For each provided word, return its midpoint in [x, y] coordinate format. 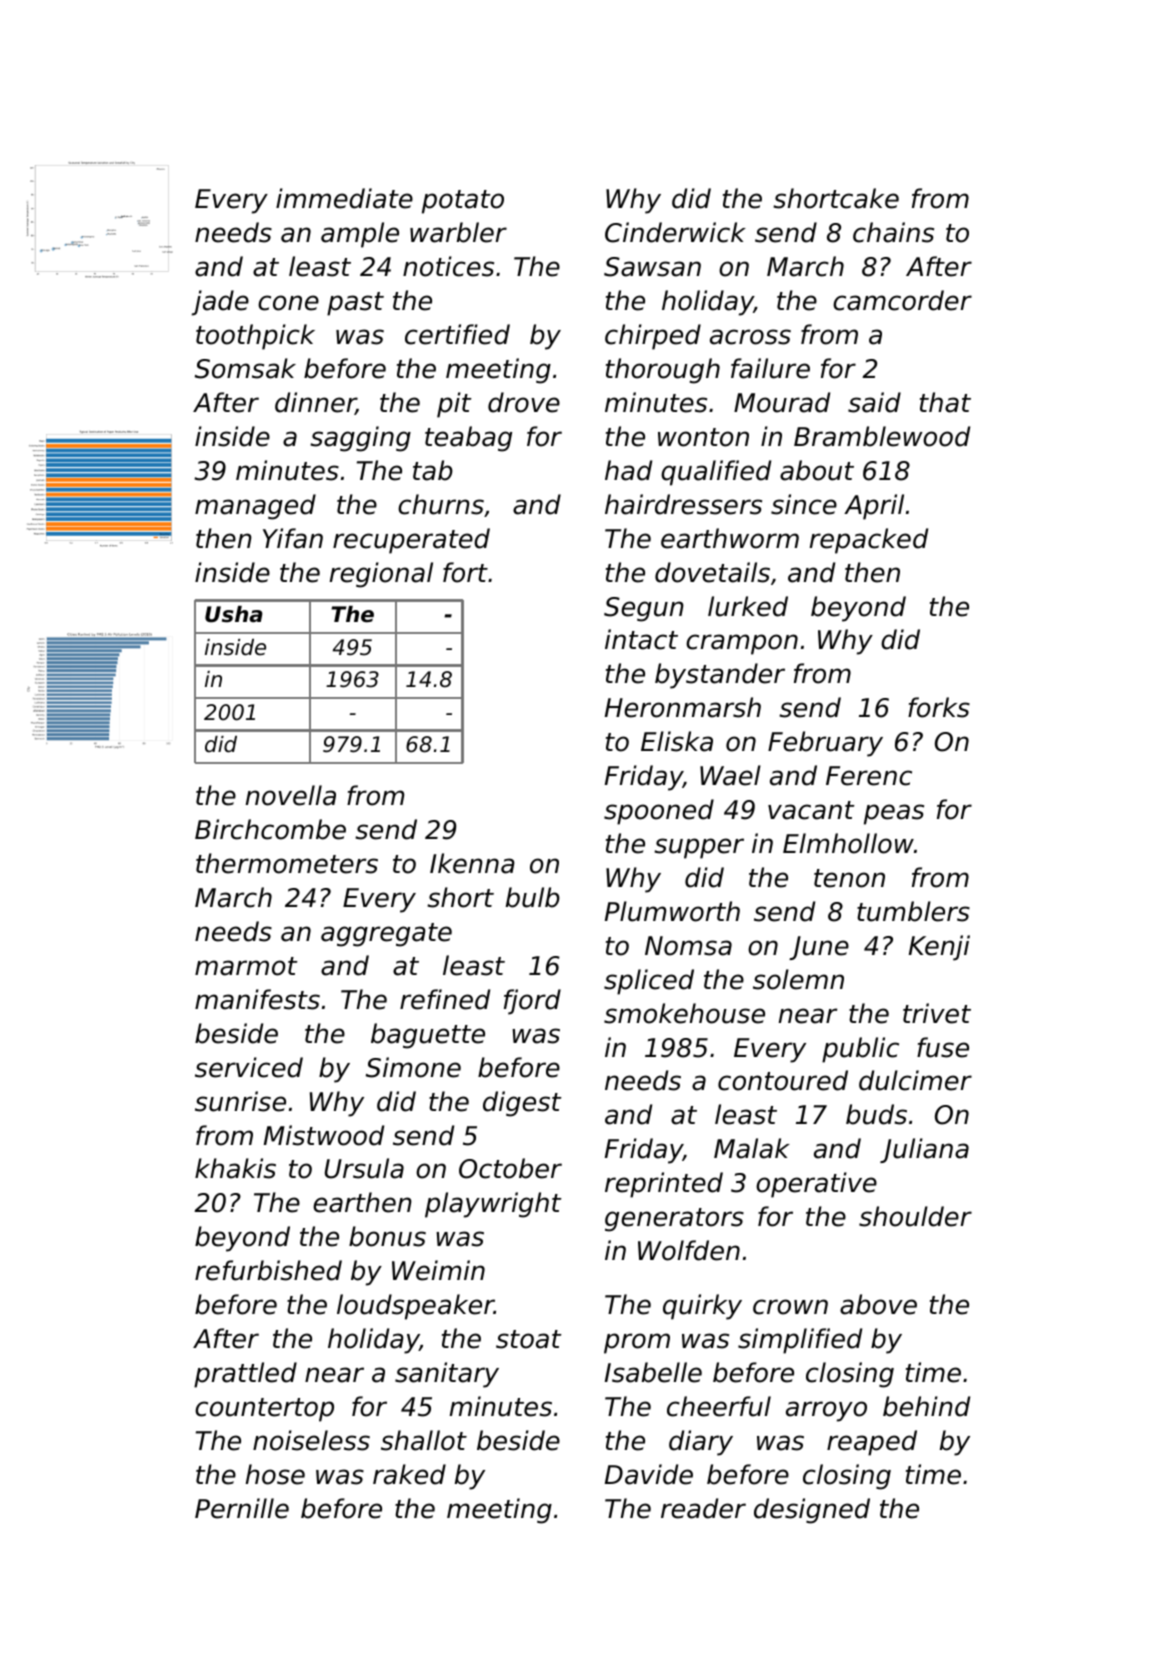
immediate [344, 198]
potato [463, 202]
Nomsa [688, 946]
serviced [249, 1067]
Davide [649, 1474]
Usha [234, 614]
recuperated [411, 541]
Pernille [242, 1508]
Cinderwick [675, 232]
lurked [748, 606]
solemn [798, 979]
